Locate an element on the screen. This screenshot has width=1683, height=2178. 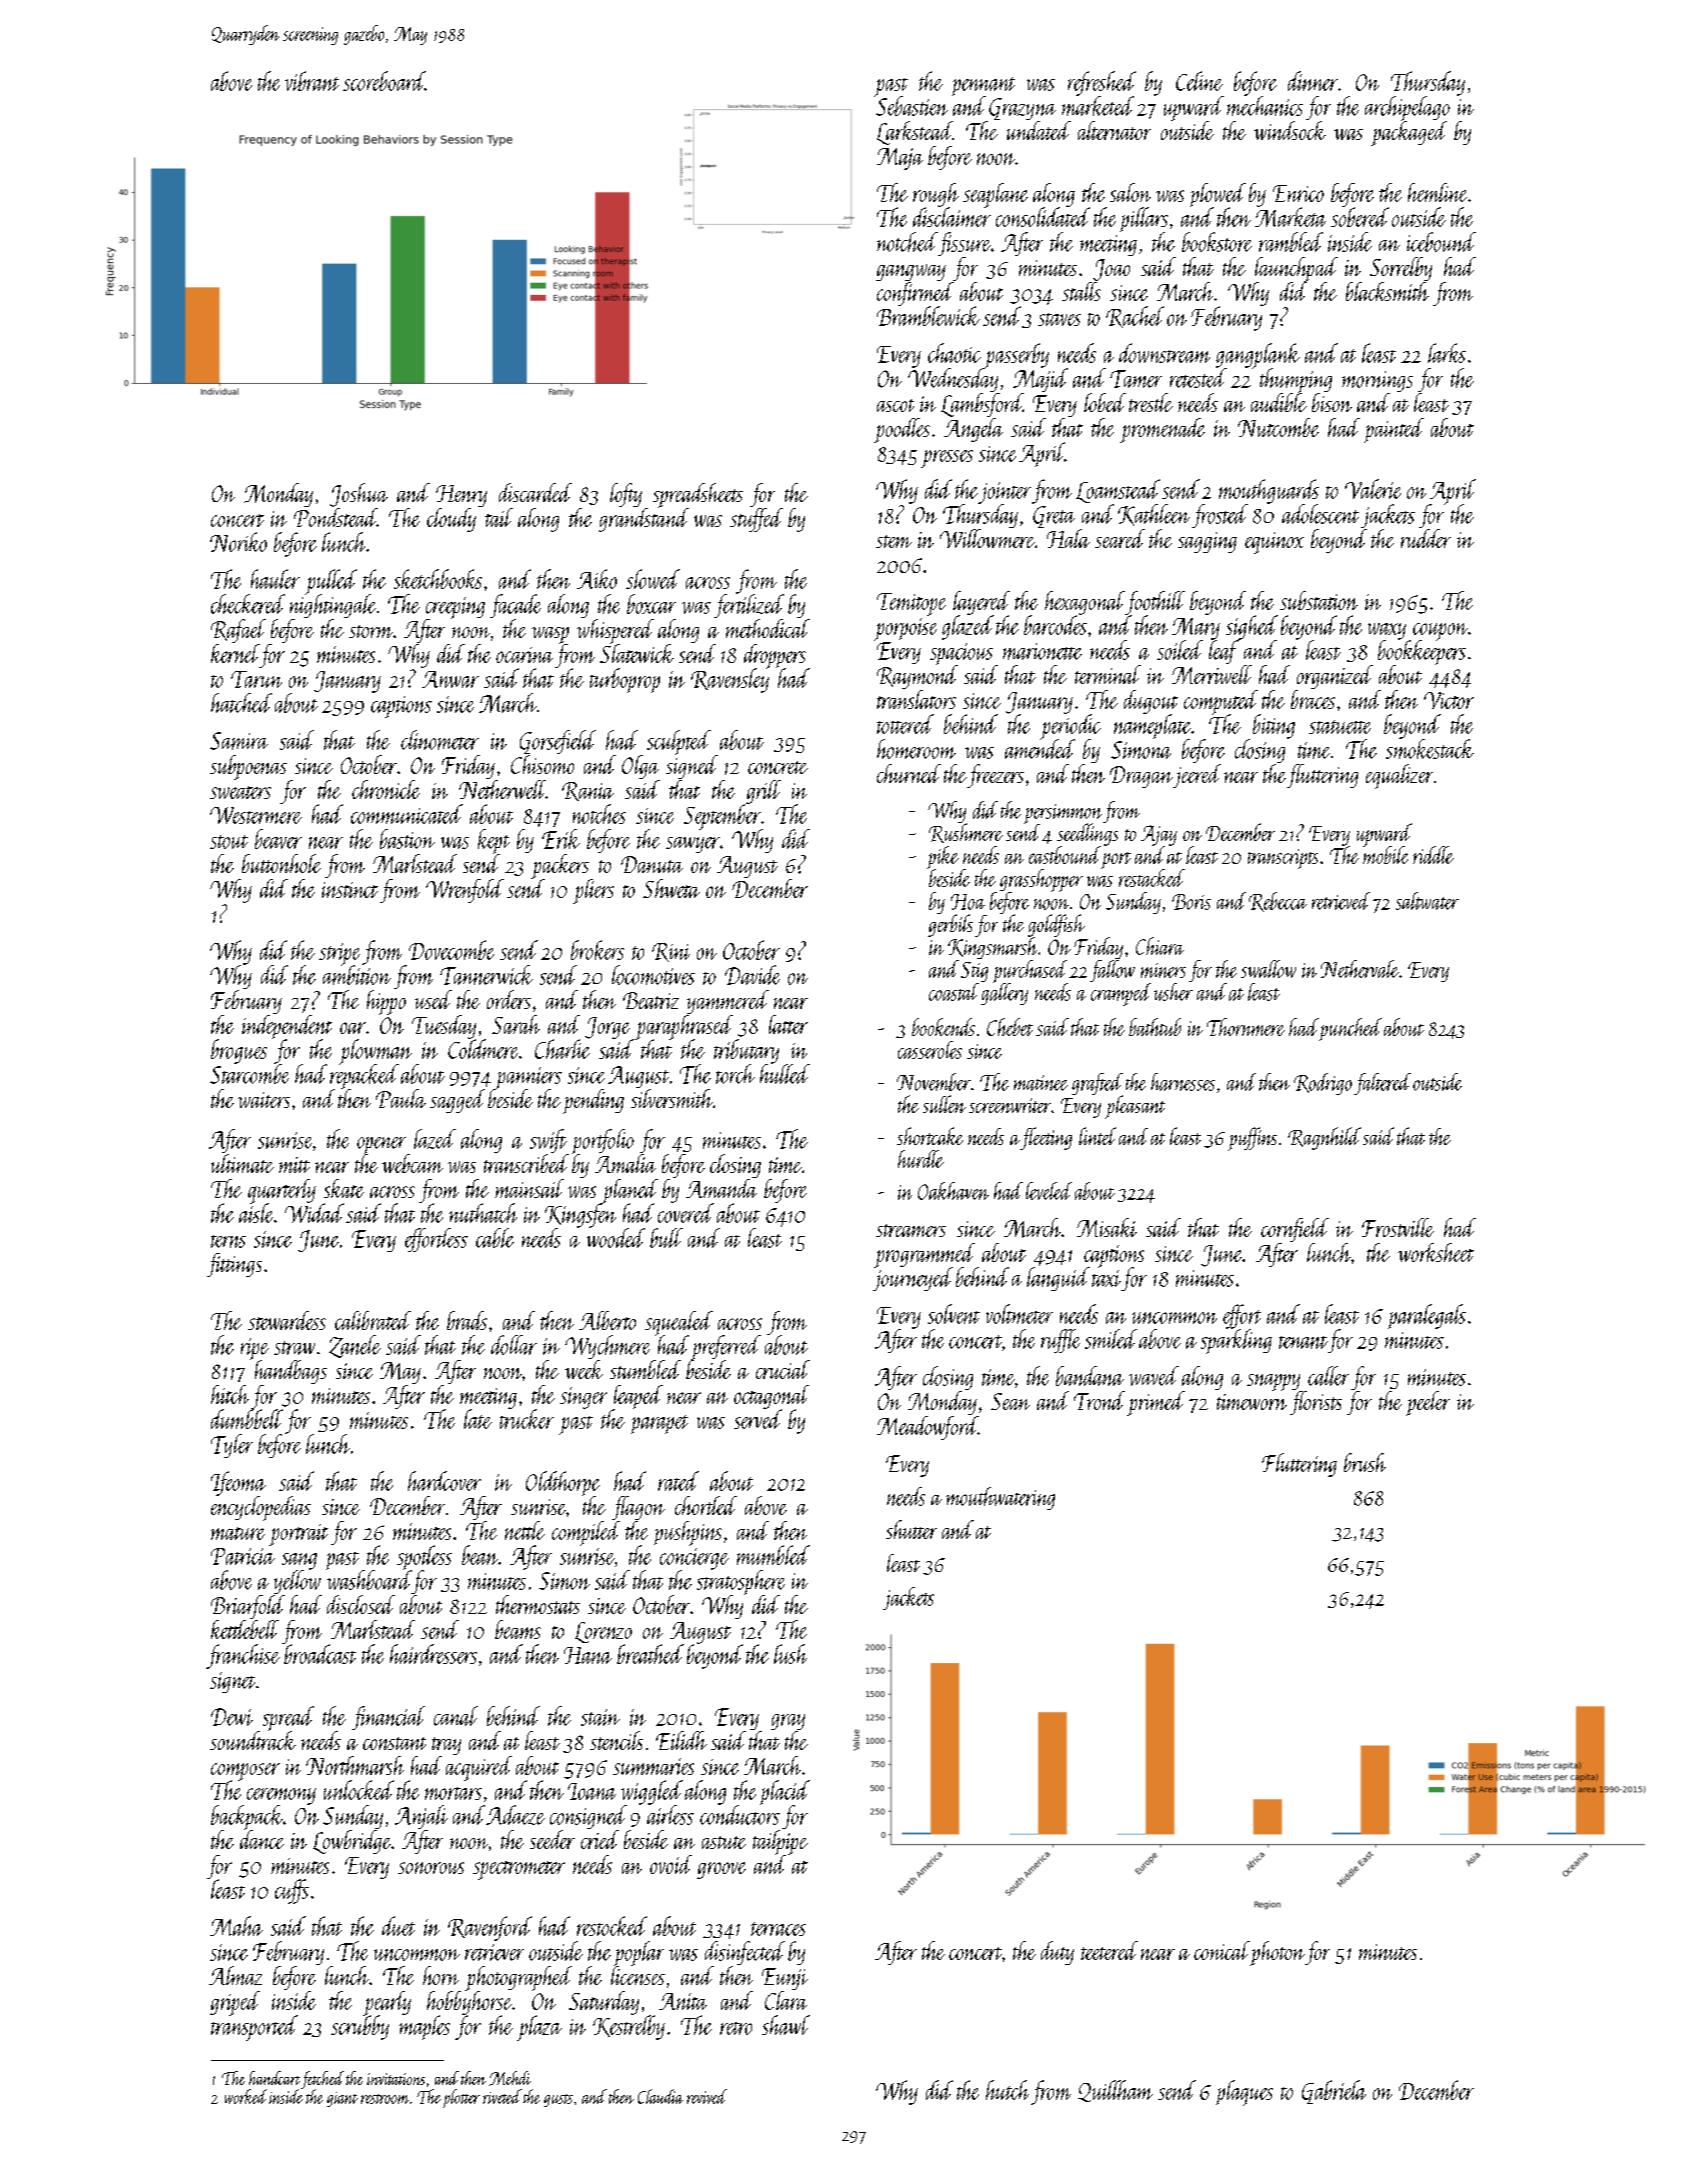
painted is located at coordinates (1394, 430).
